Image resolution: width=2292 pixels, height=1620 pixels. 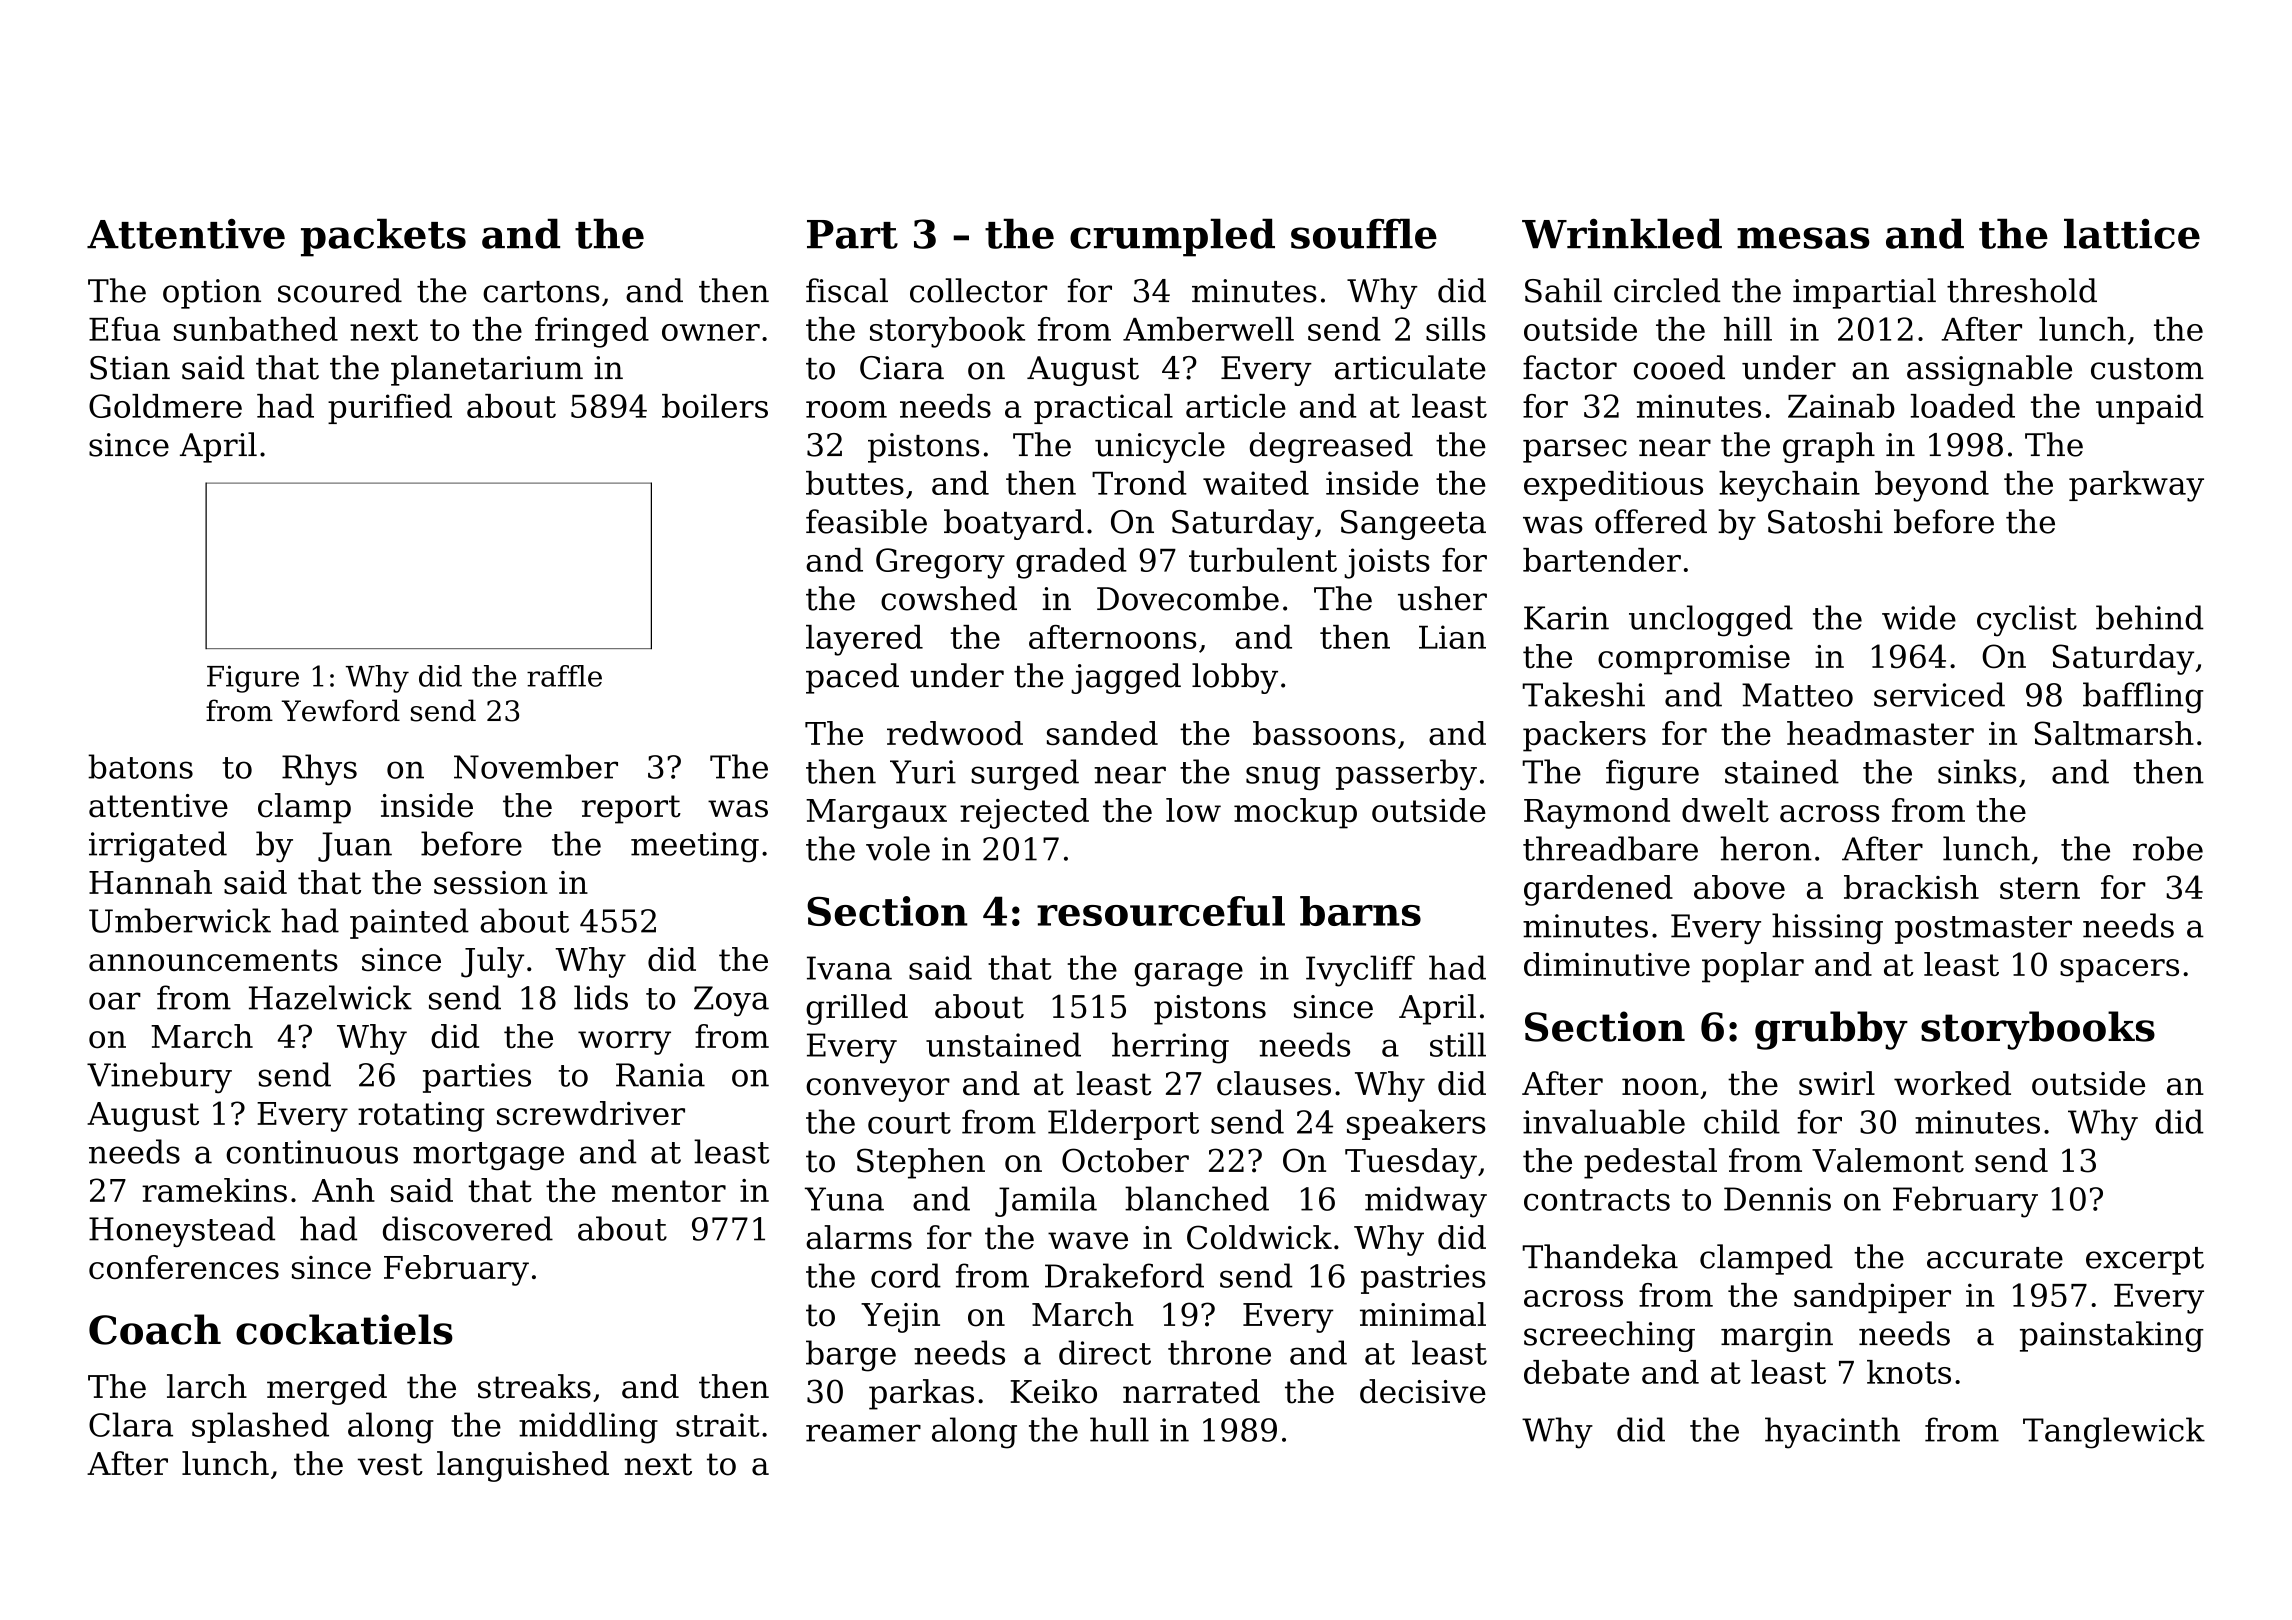 I want to click on worked, so click(x=1952, y=1083).
